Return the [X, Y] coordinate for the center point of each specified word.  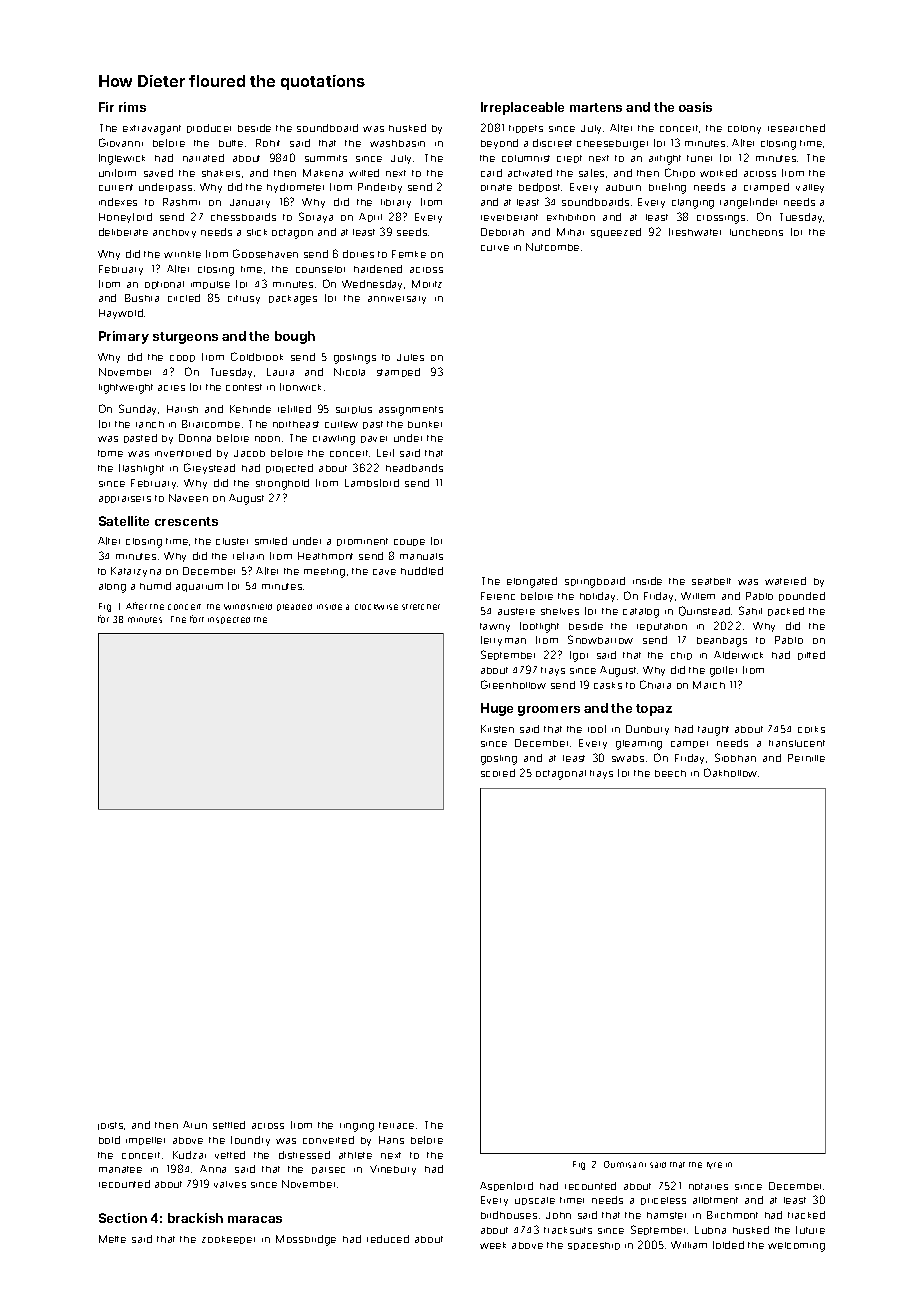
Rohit [268, 143]
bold [109, 1140]
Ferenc [498, 596]
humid [155, 586]
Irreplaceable [522, 108]
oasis [695, 107]
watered [785, 581]
